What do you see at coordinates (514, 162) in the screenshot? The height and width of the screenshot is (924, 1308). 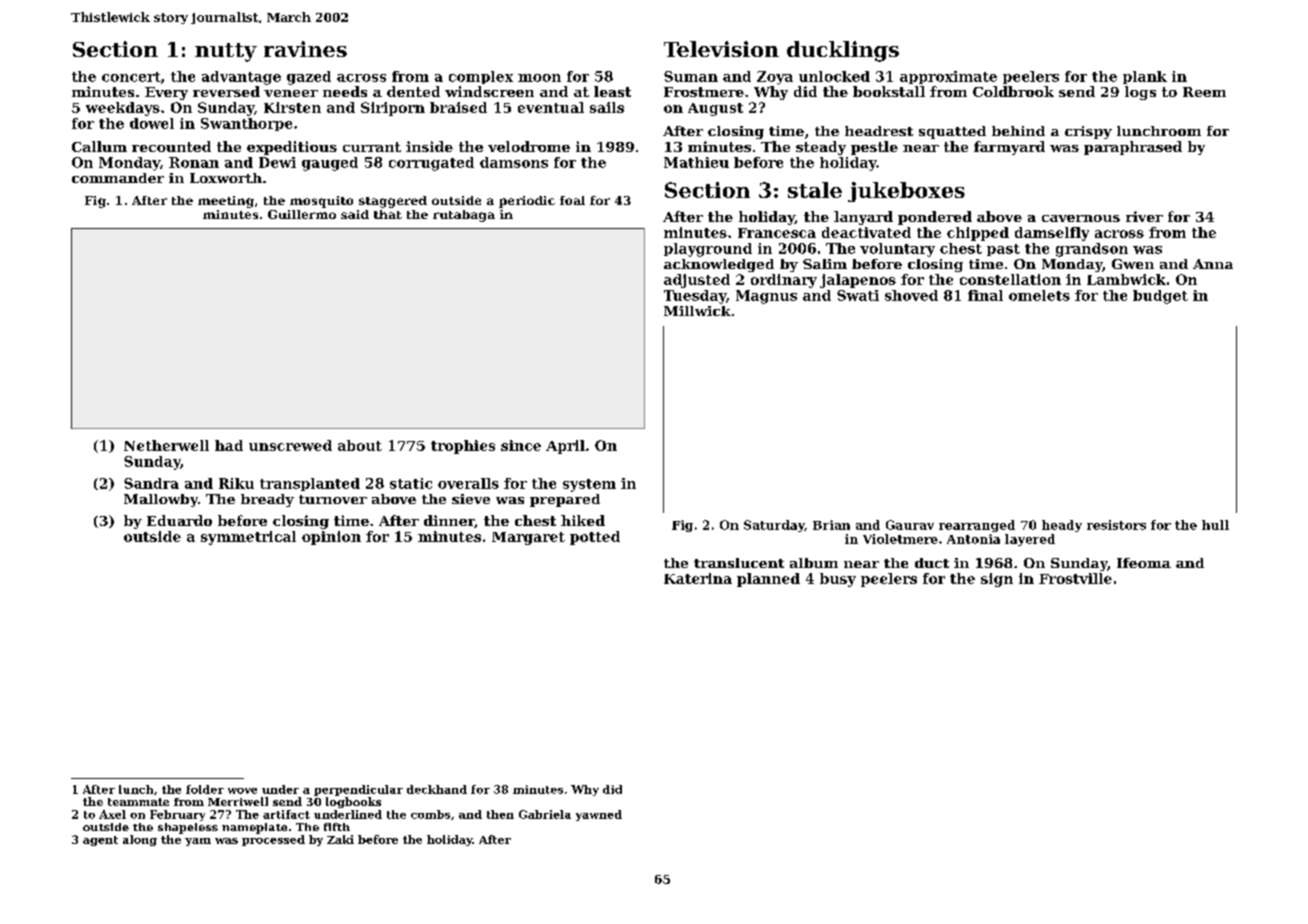 I see `damsons` at bounding box center [514, 162].
